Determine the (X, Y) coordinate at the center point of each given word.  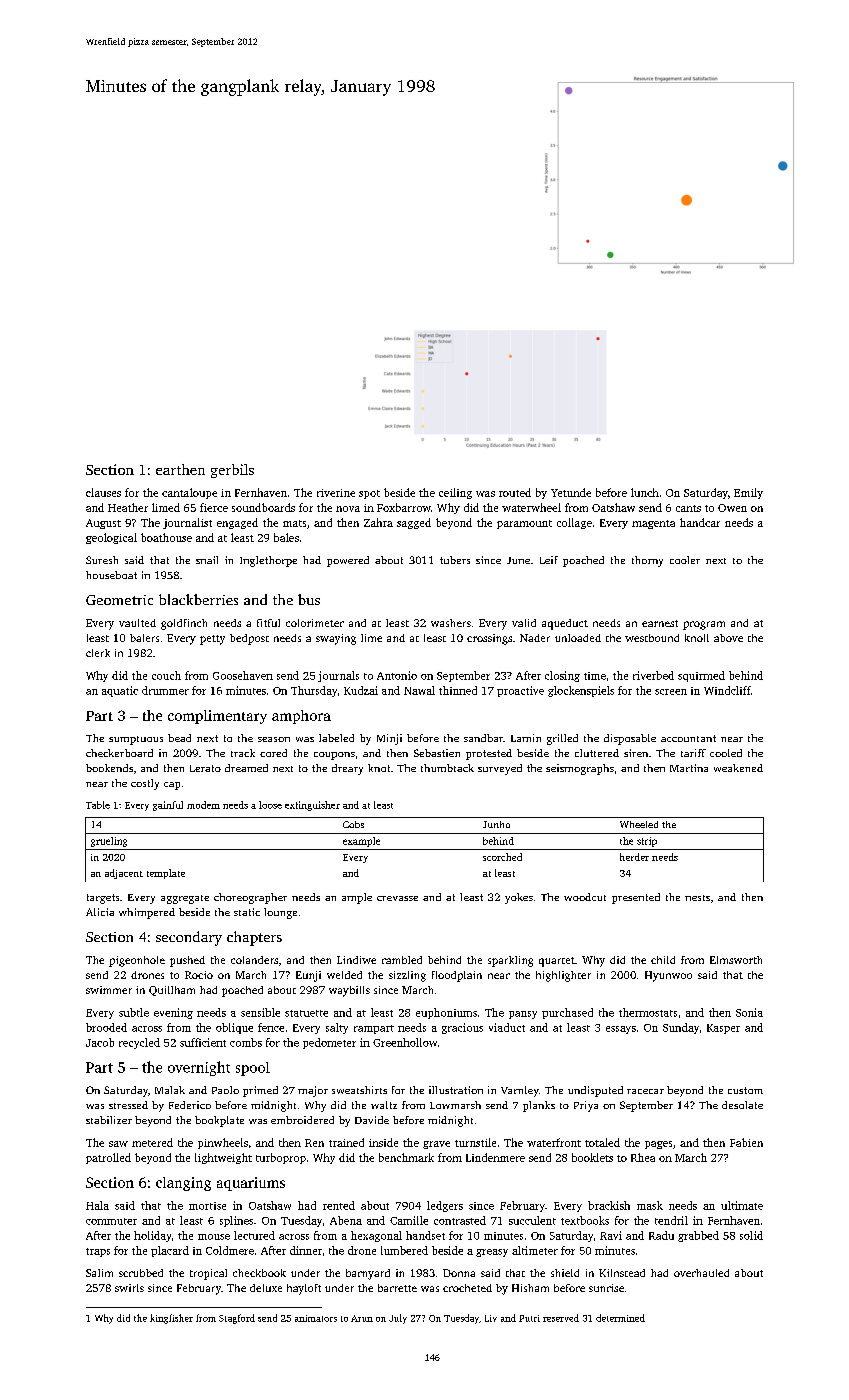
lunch (645, 492)
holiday (152, 1236)
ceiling (455, 493)
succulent (532, 1220)
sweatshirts (359, 1090)
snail (207, 560)
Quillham (172, 991)
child (663, 960)
